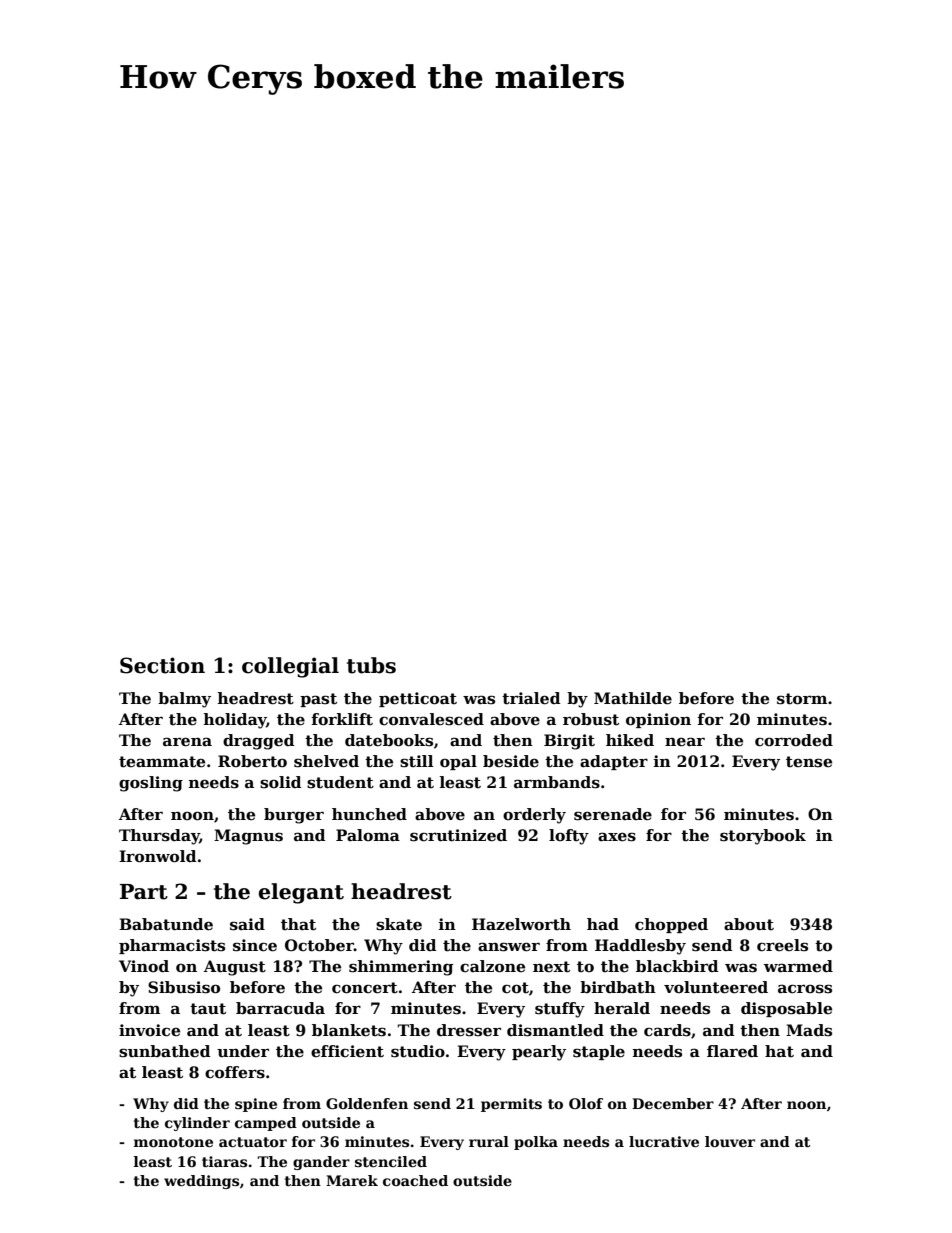  What do you see at coordinates (301, 893) in the screenshot?
I see `elegant` at bounding box center [301, 893].
